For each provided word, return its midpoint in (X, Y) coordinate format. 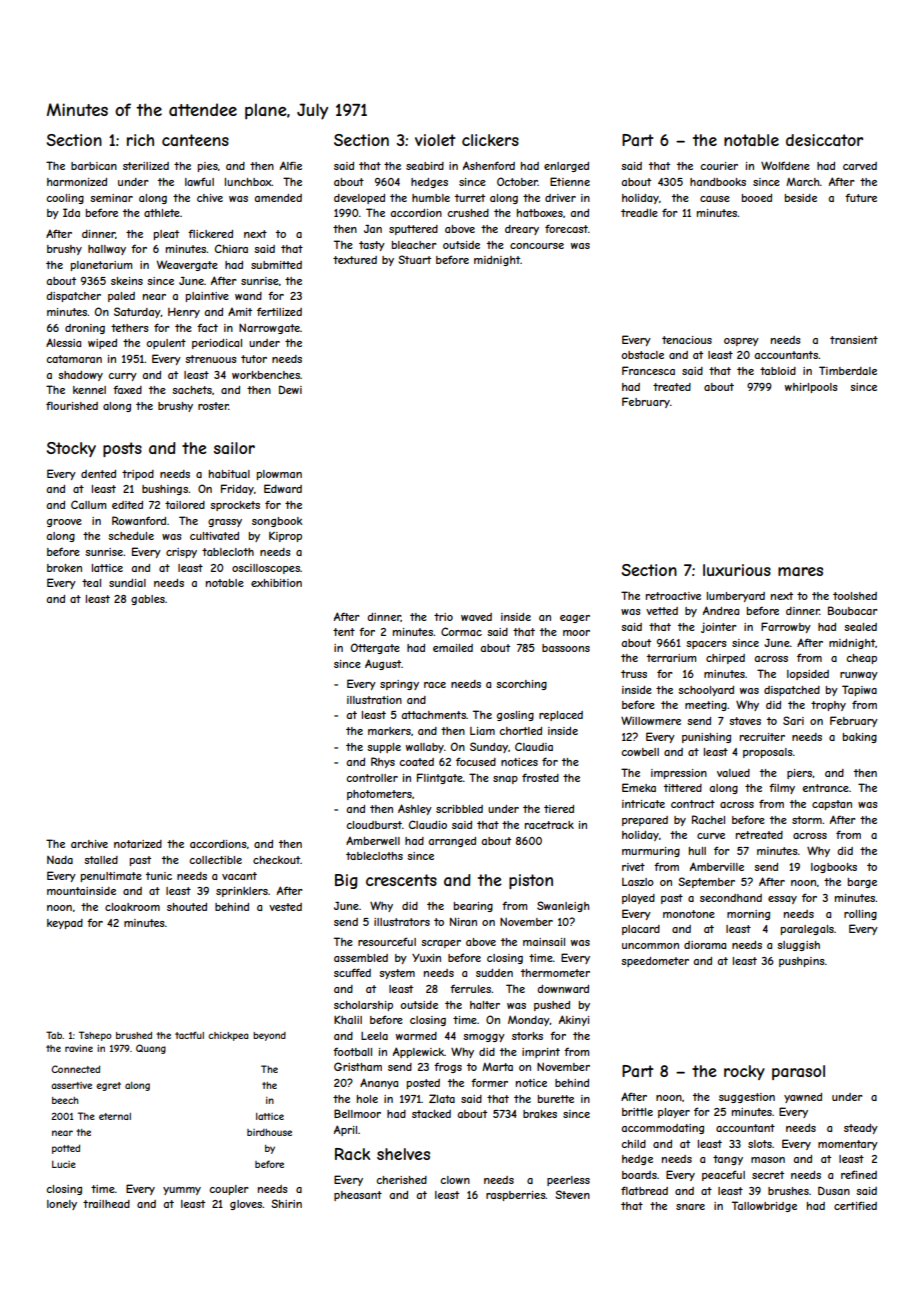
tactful (189, 1035)
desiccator (824, 140)
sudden (494, 973)
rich (140, 140)
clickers (490, 140)
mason (768, 1160)
